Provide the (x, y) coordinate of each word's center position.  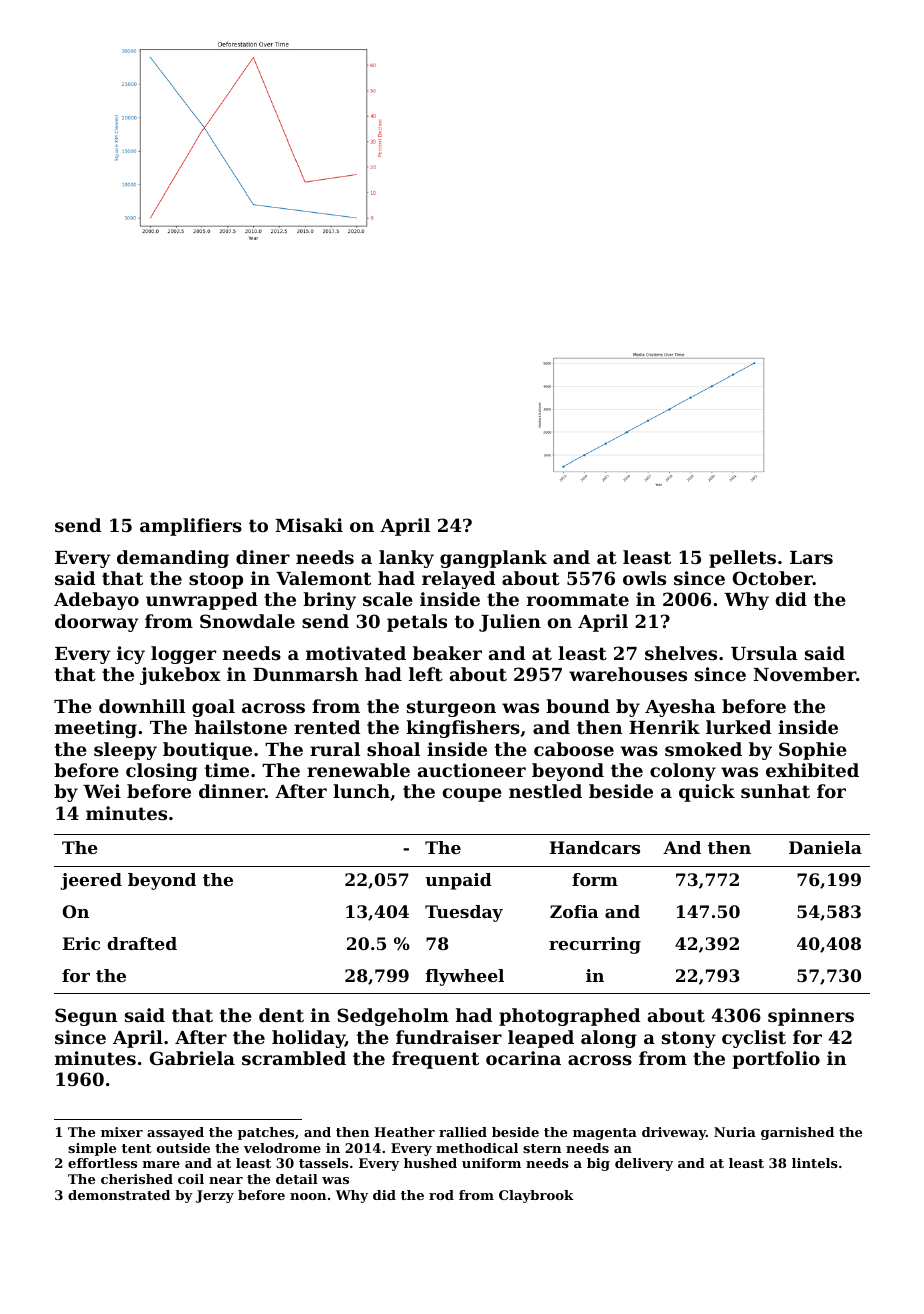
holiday (308, 1039)
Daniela (825, 847)
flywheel (465, 977)
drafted (142, 943)
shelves (681, 653)
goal (213, 708)
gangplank (493, 559)
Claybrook (536, 1196)
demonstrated (119, 1195)
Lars (811, 557)
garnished (797, 1133)
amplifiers (191, 527)
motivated (356, 653)
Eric (81, 943)
